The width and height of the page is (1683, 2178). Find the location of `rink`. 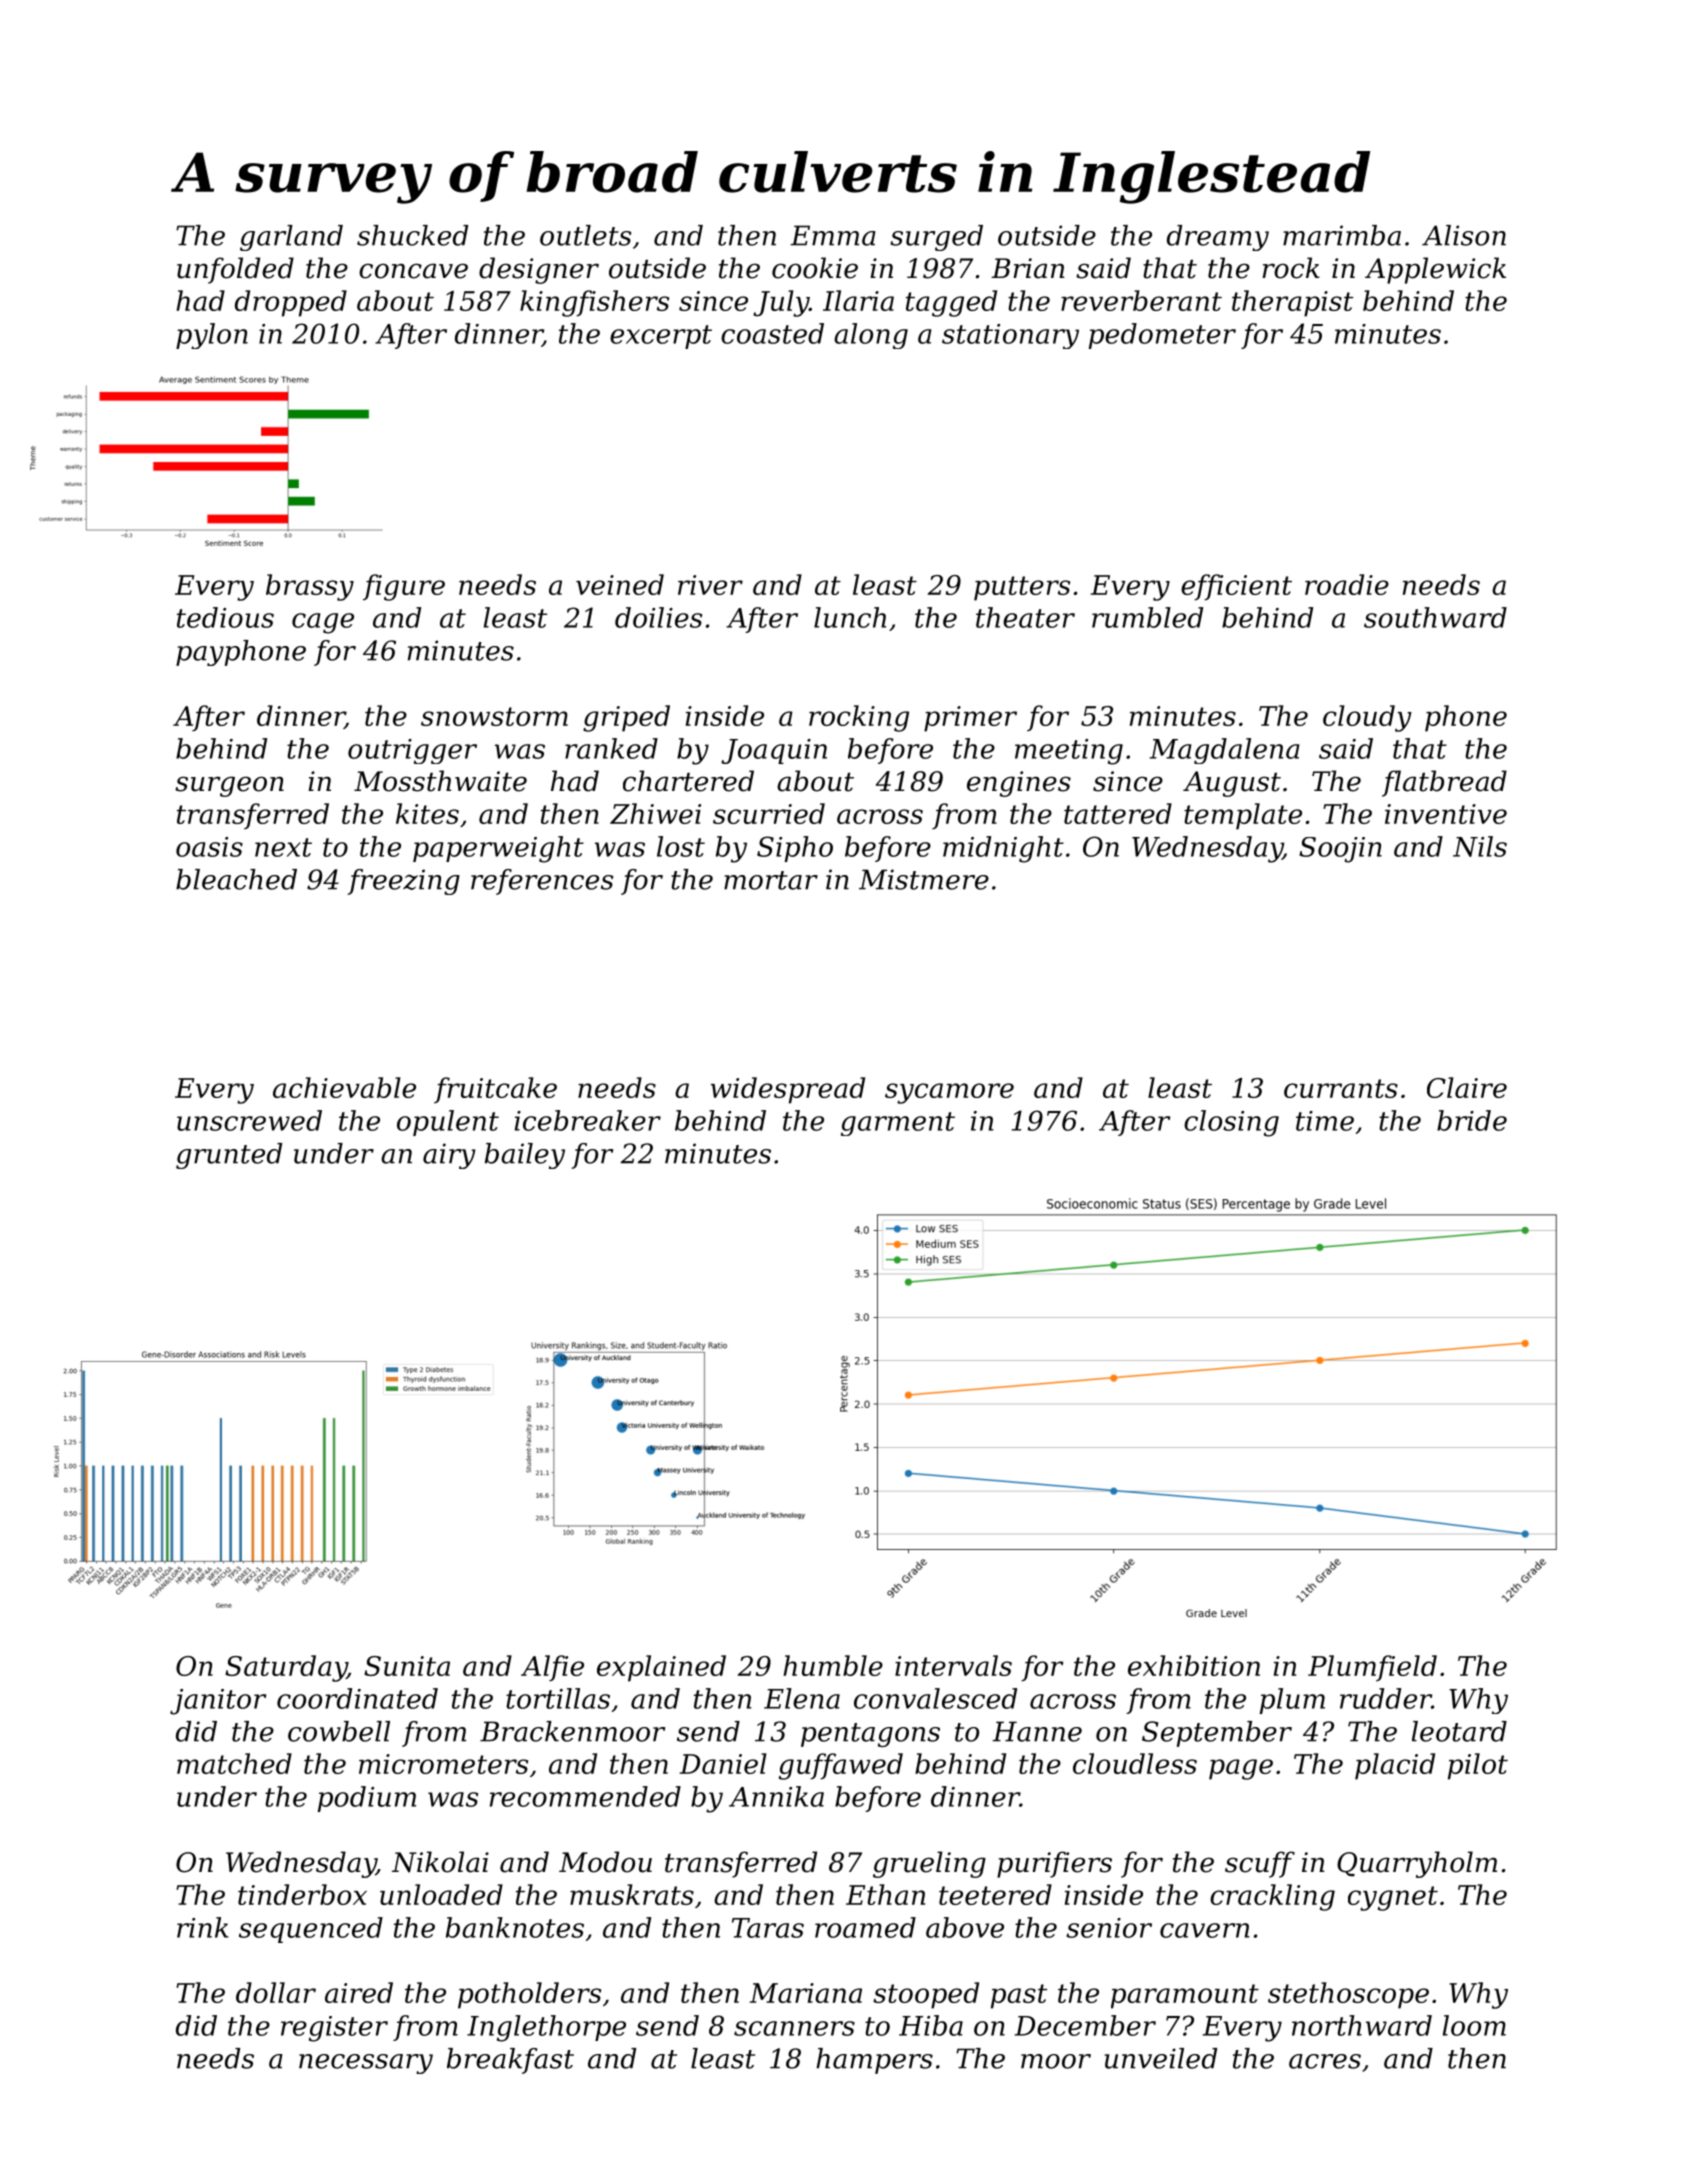

rink is located at coordinates (203, 1927).
